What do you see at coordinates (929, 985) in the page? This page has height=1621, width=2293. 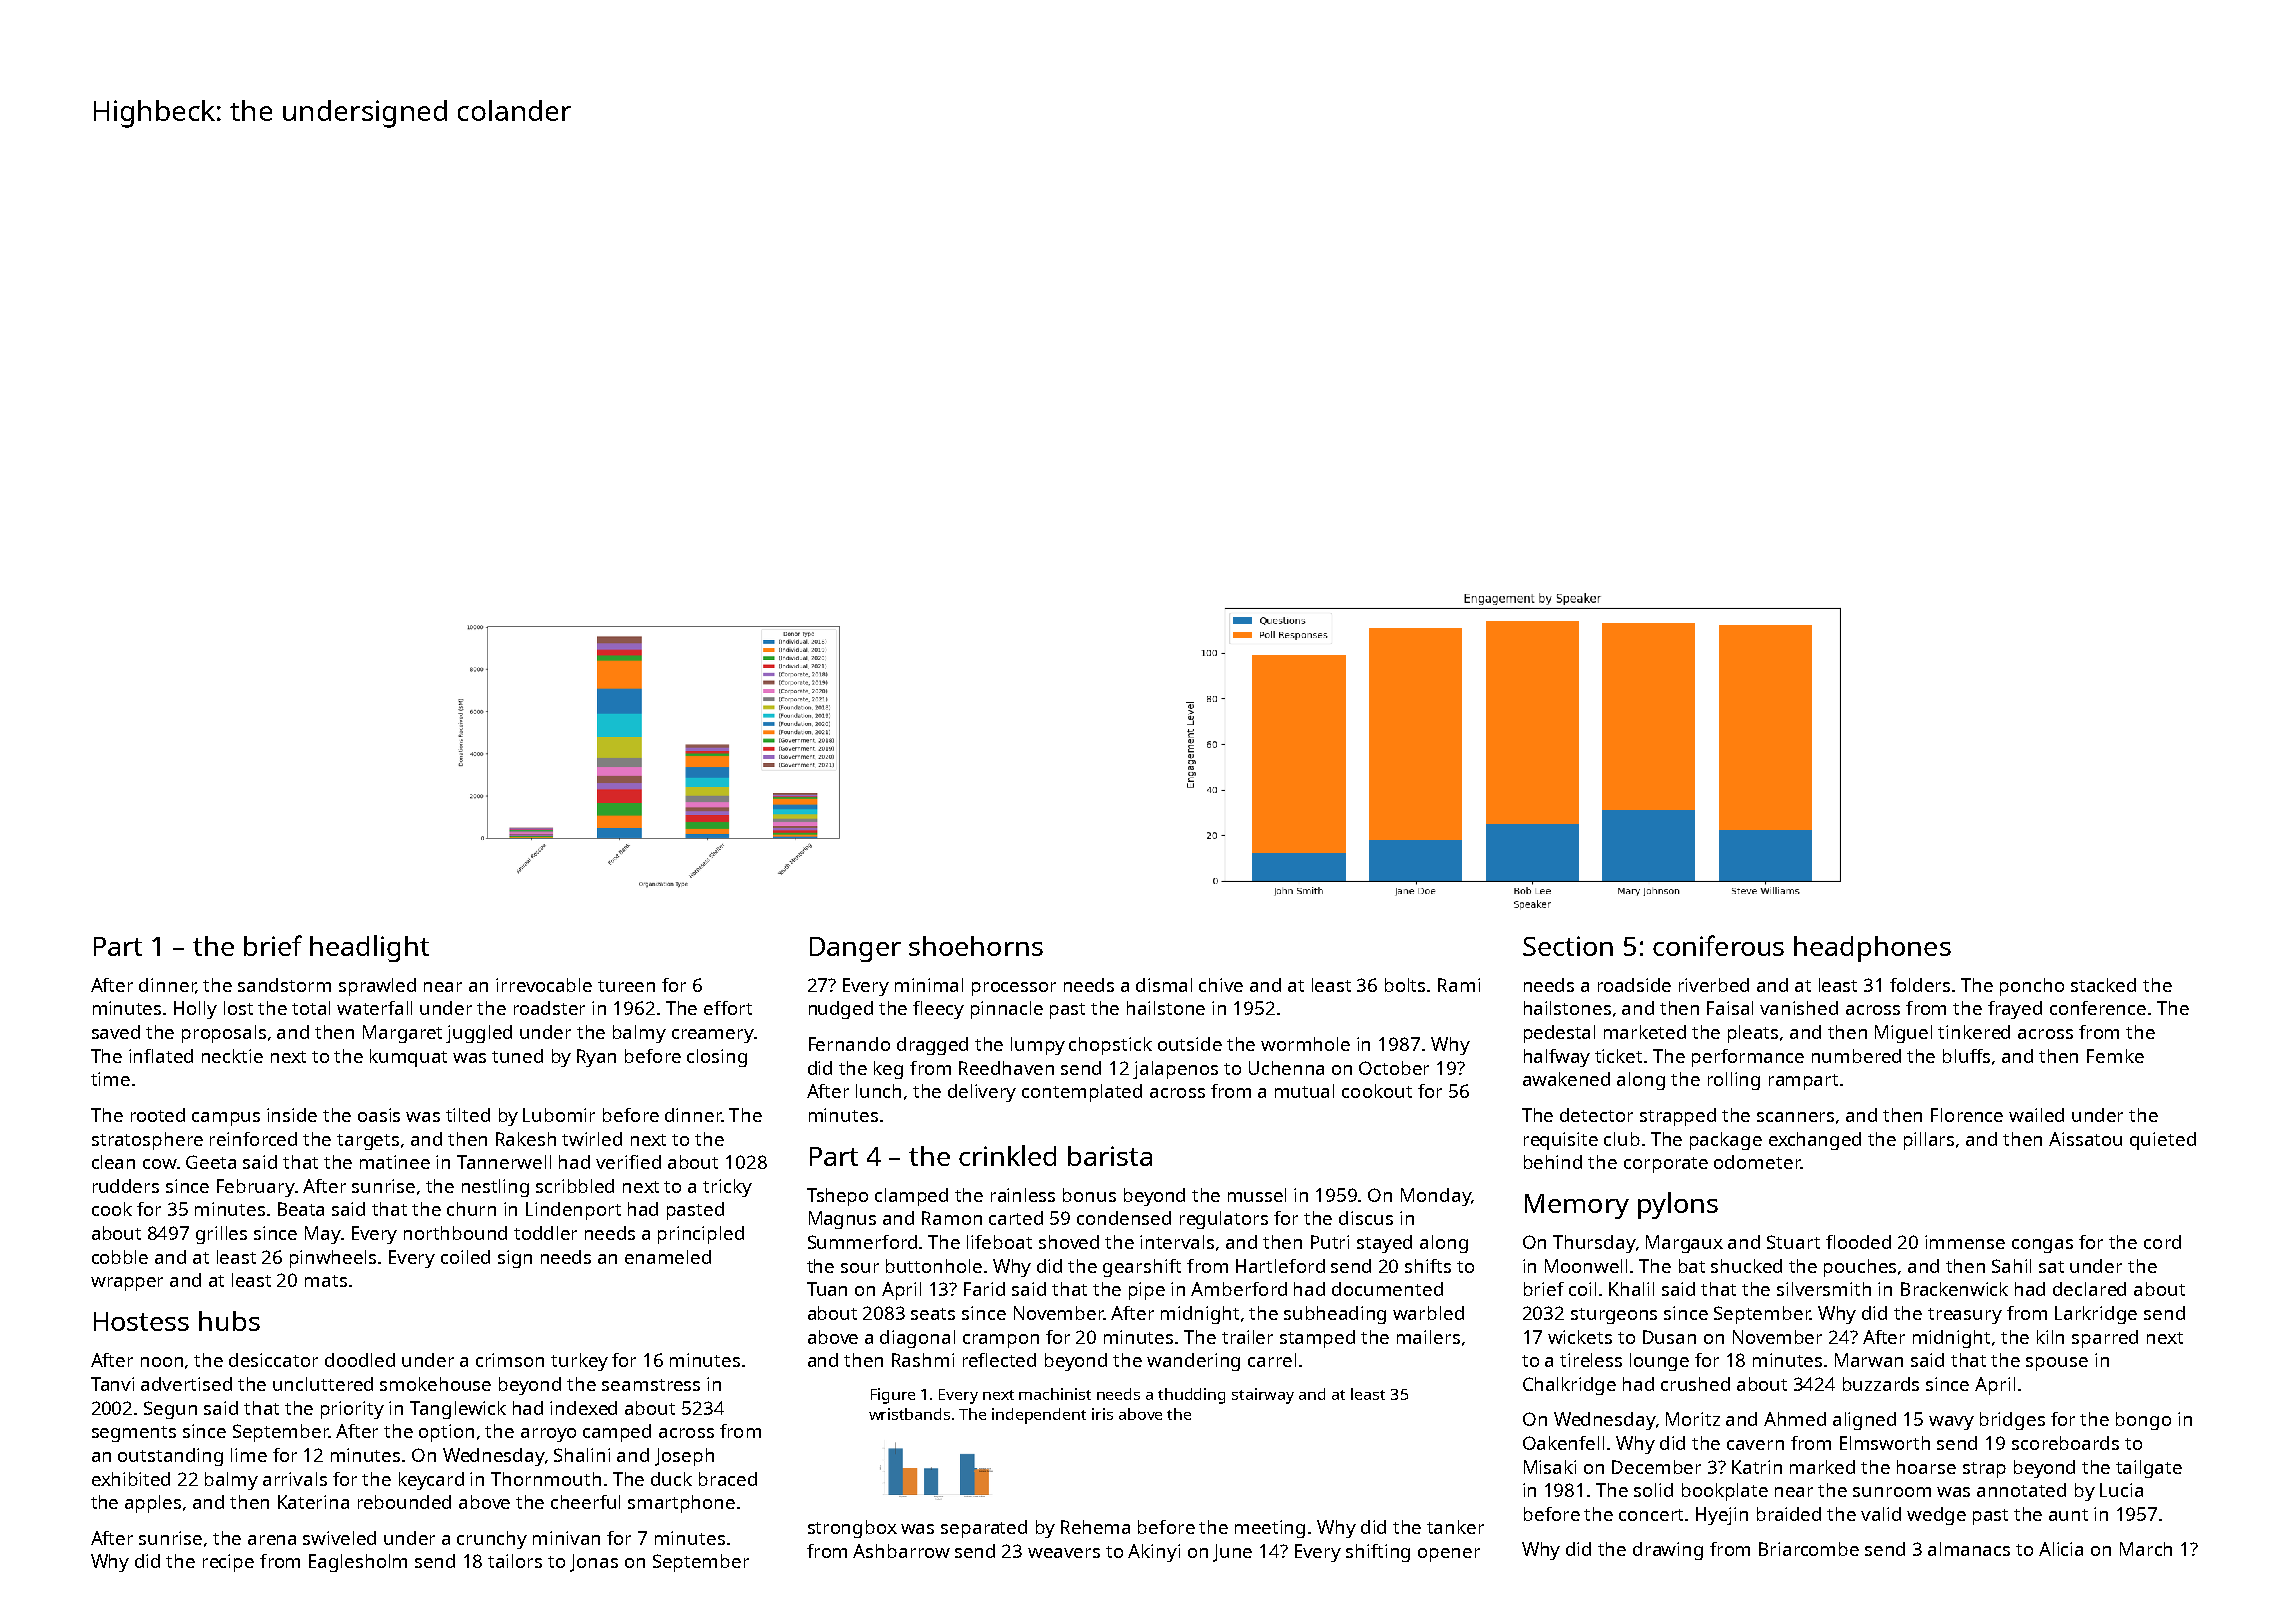 I see `minimal` at bounding box center [929, 985].
